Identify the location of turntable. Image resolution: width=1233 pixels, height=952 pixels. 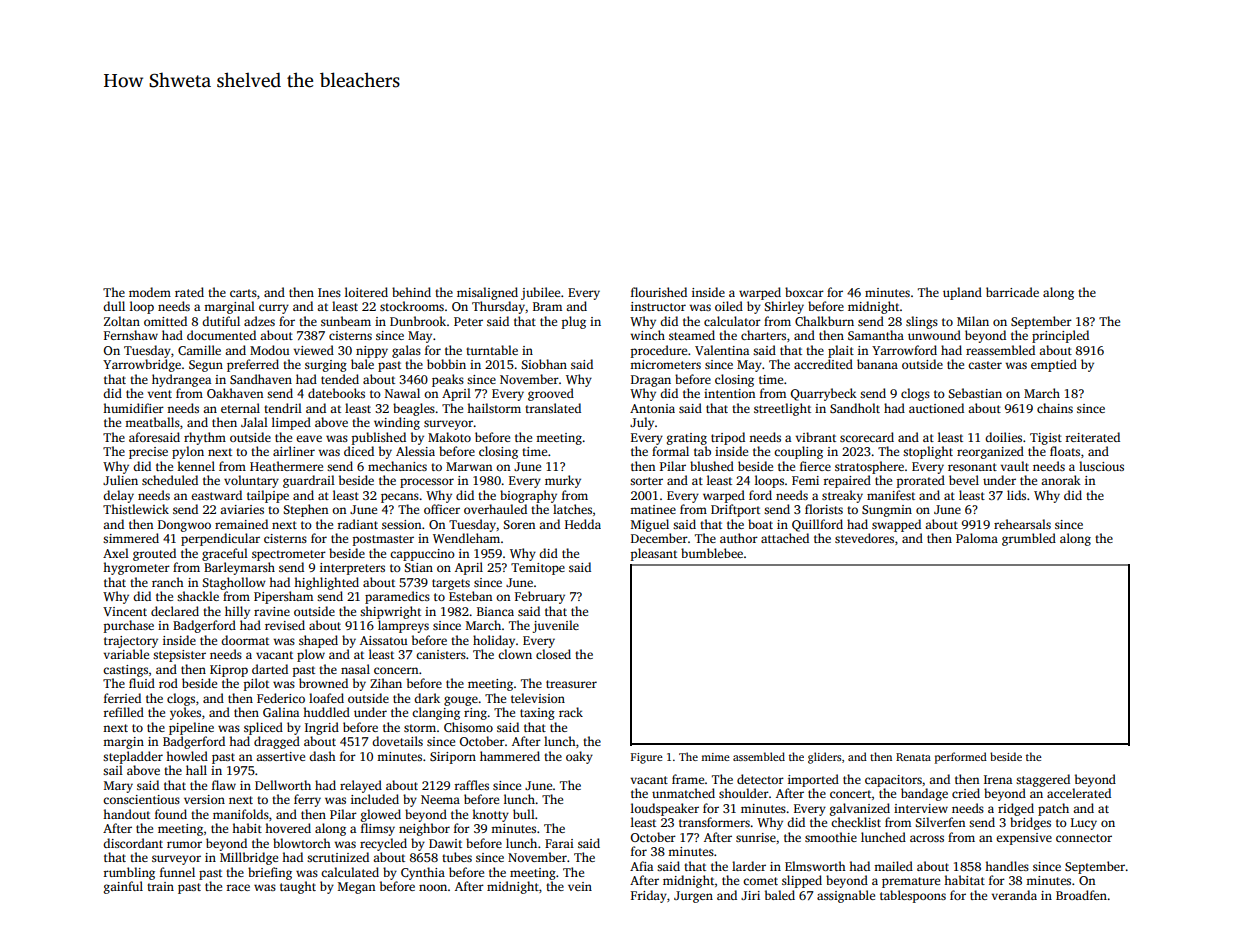
(492, 350).
